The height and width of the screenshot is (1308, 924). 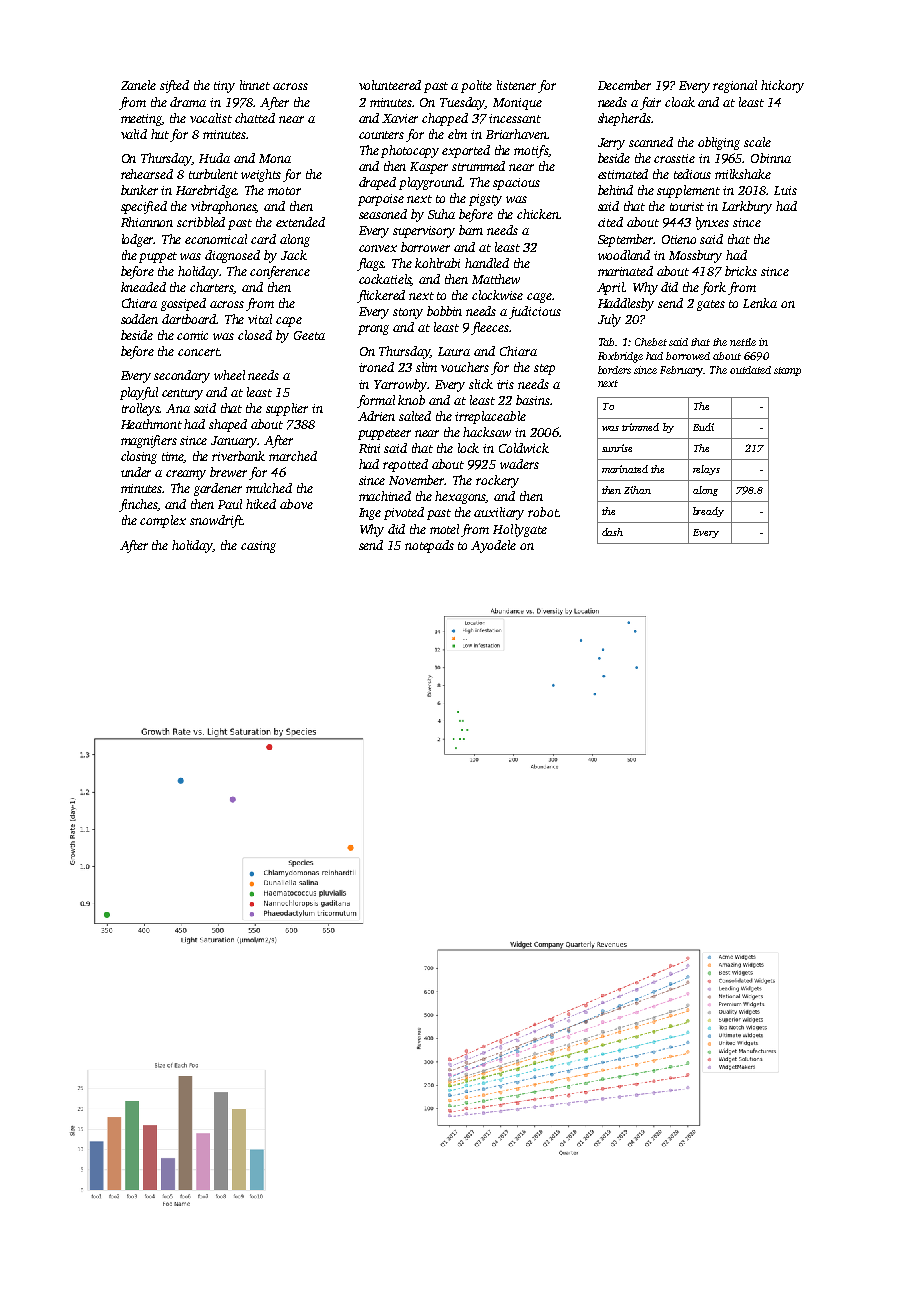 I want to click on bricks, so click(x=741, y=271).
